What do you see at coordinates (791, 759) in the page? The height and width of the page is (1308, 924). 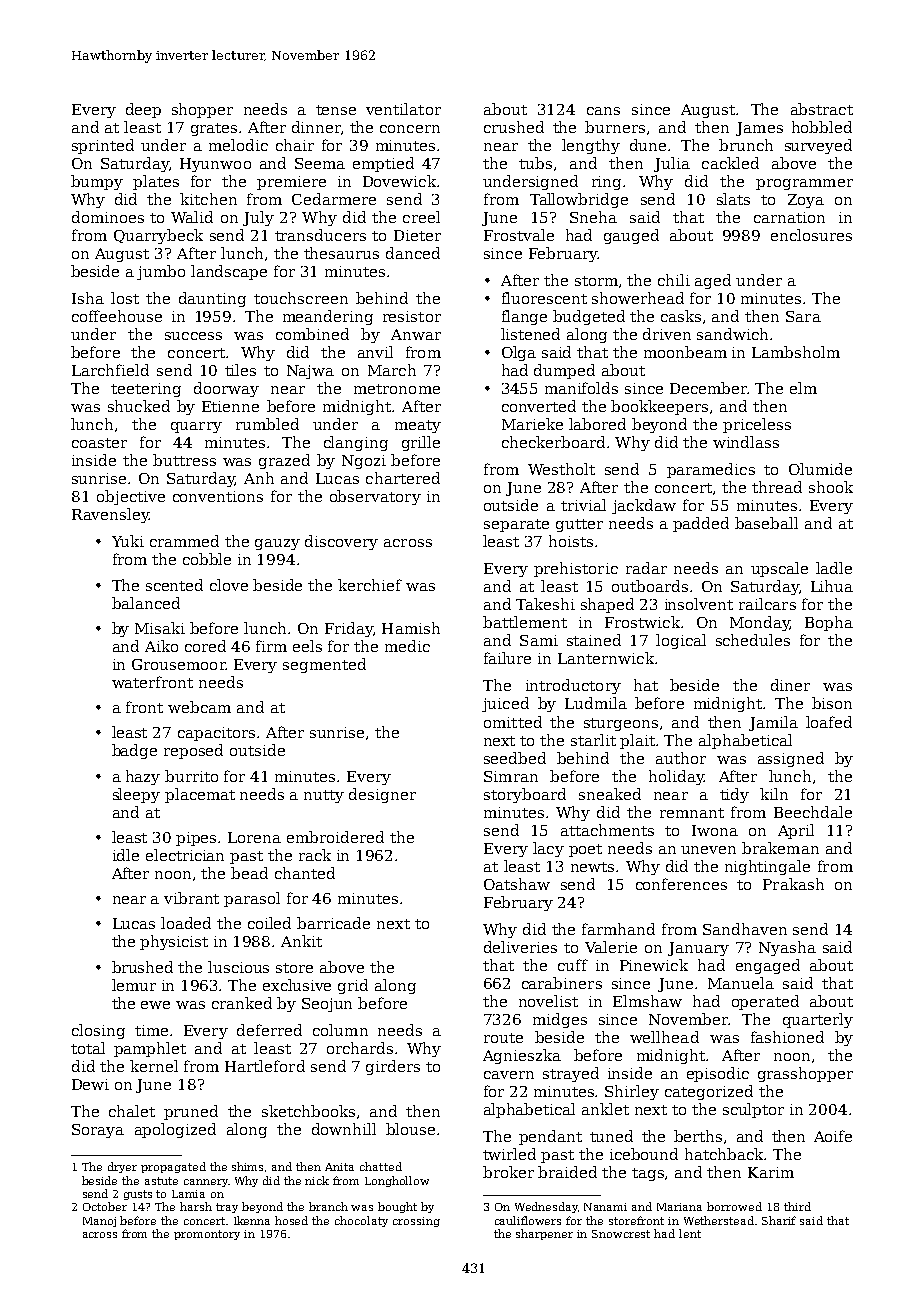 I see `assigned` at bounding box center [791, 759].
